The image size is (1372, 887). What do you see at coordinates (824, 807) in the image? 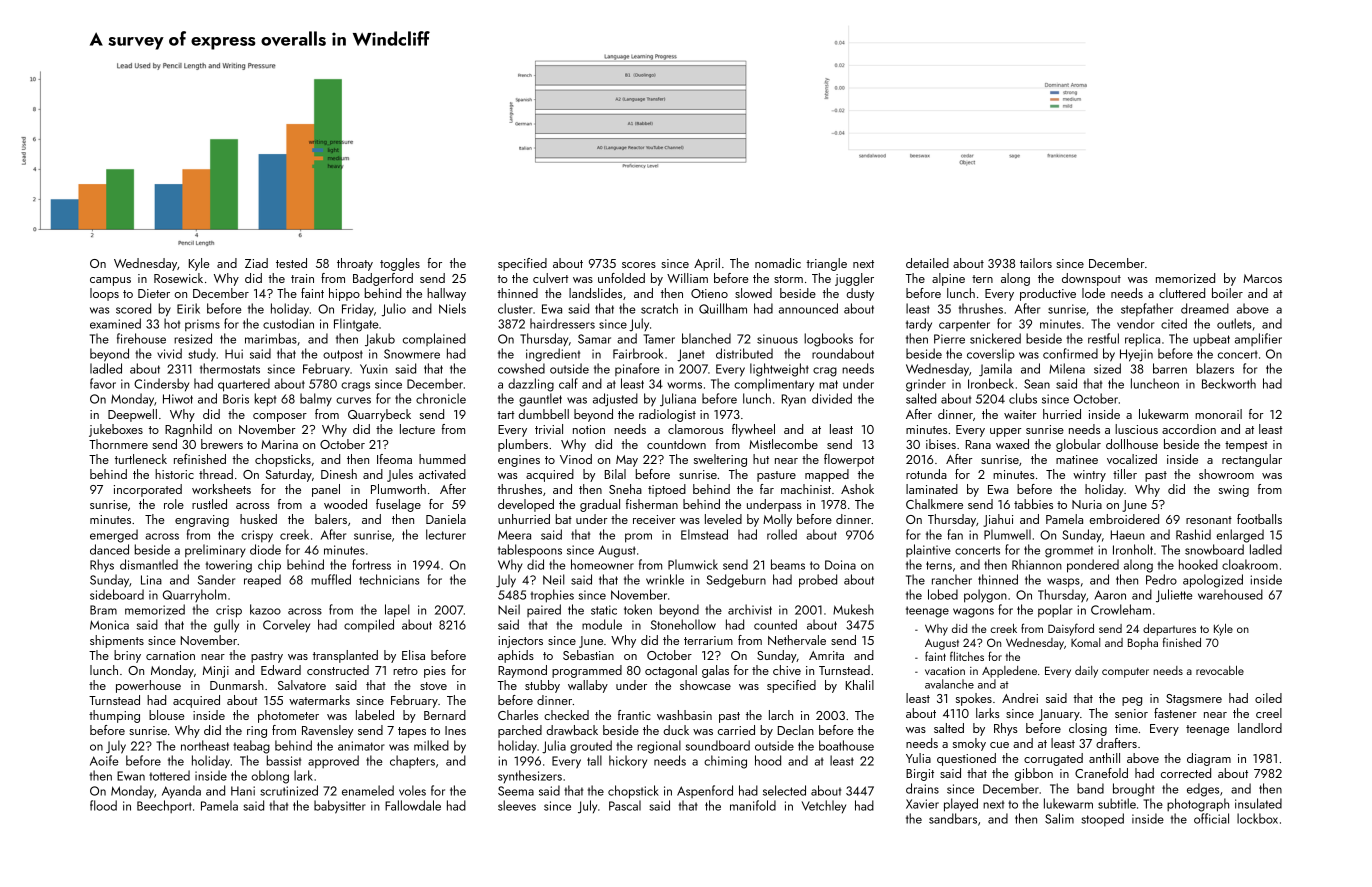
I see `Vetchley` at bounding box center [824, 807].
